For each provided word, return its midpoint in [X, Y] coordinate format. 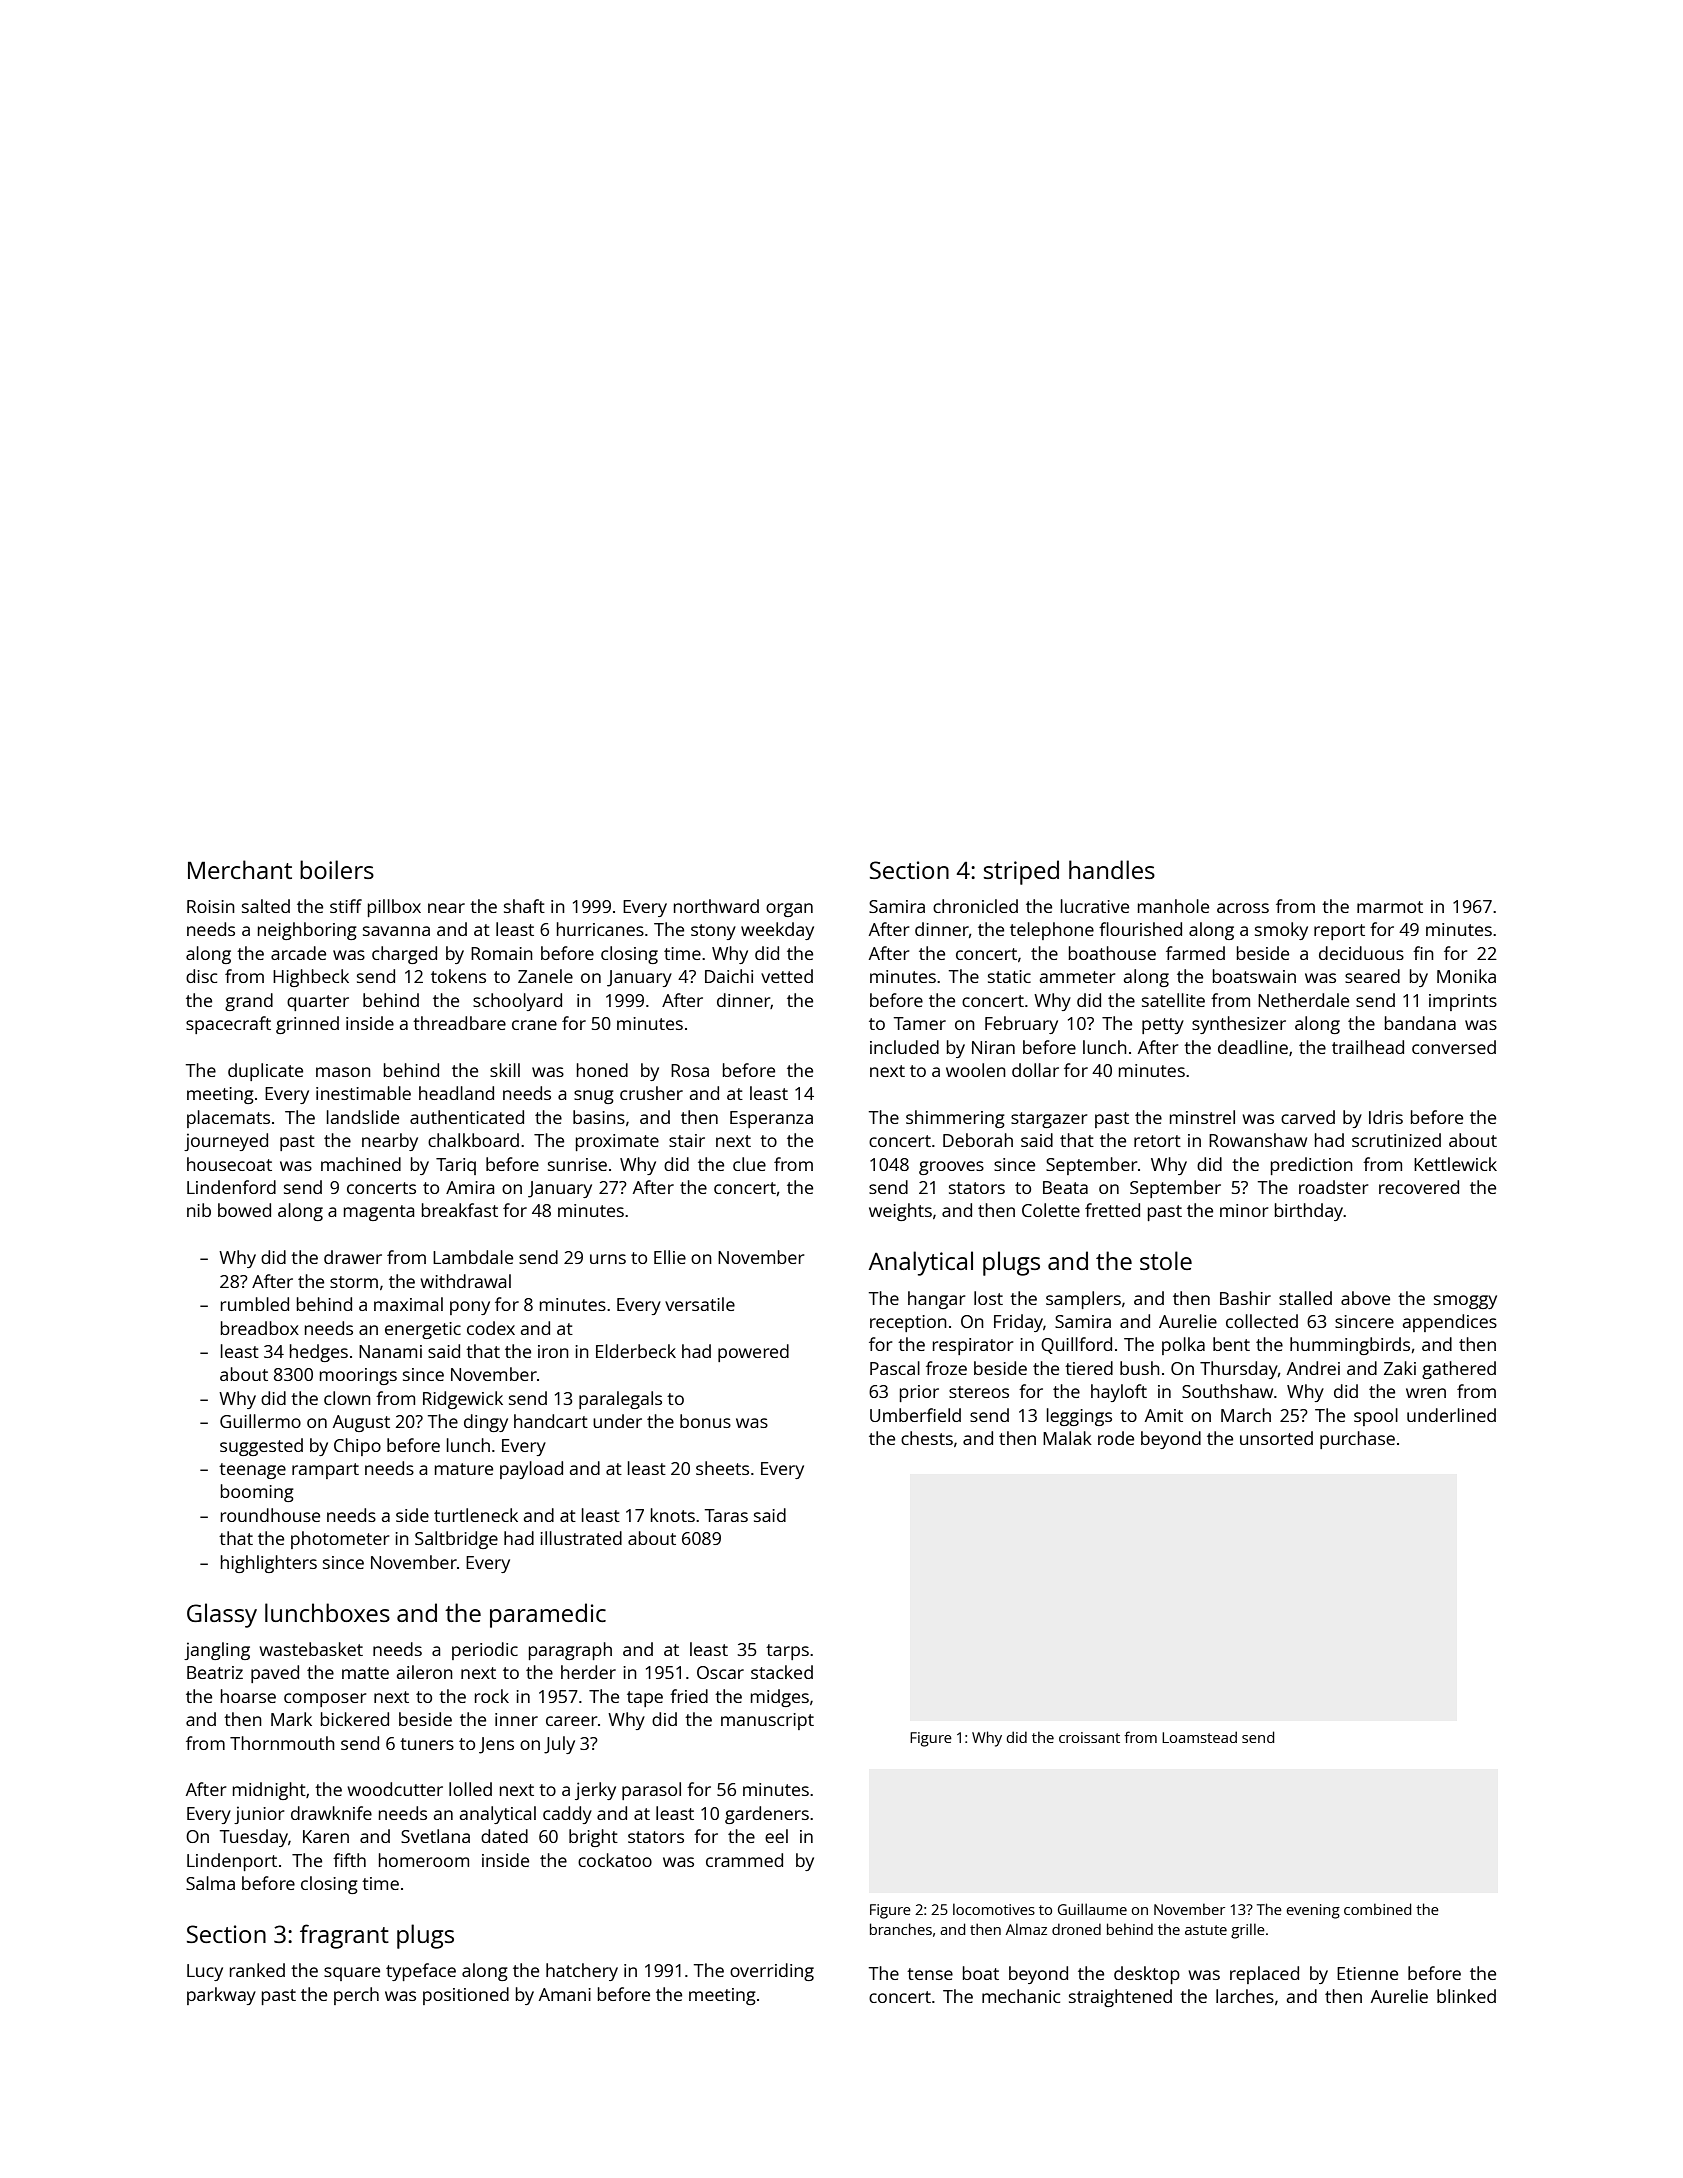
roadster [1333, 1187]
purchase [1357, 1440]
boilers [337, 869]
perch [356, 1996]
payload [531, 1470]
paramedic [548, 1615]
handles [1112, 869]
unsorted [1276, 1438]
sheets [722, 1468]
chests [927, 1438]
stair [687, 1140]
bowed [244, 1210]
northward [716, 906]
